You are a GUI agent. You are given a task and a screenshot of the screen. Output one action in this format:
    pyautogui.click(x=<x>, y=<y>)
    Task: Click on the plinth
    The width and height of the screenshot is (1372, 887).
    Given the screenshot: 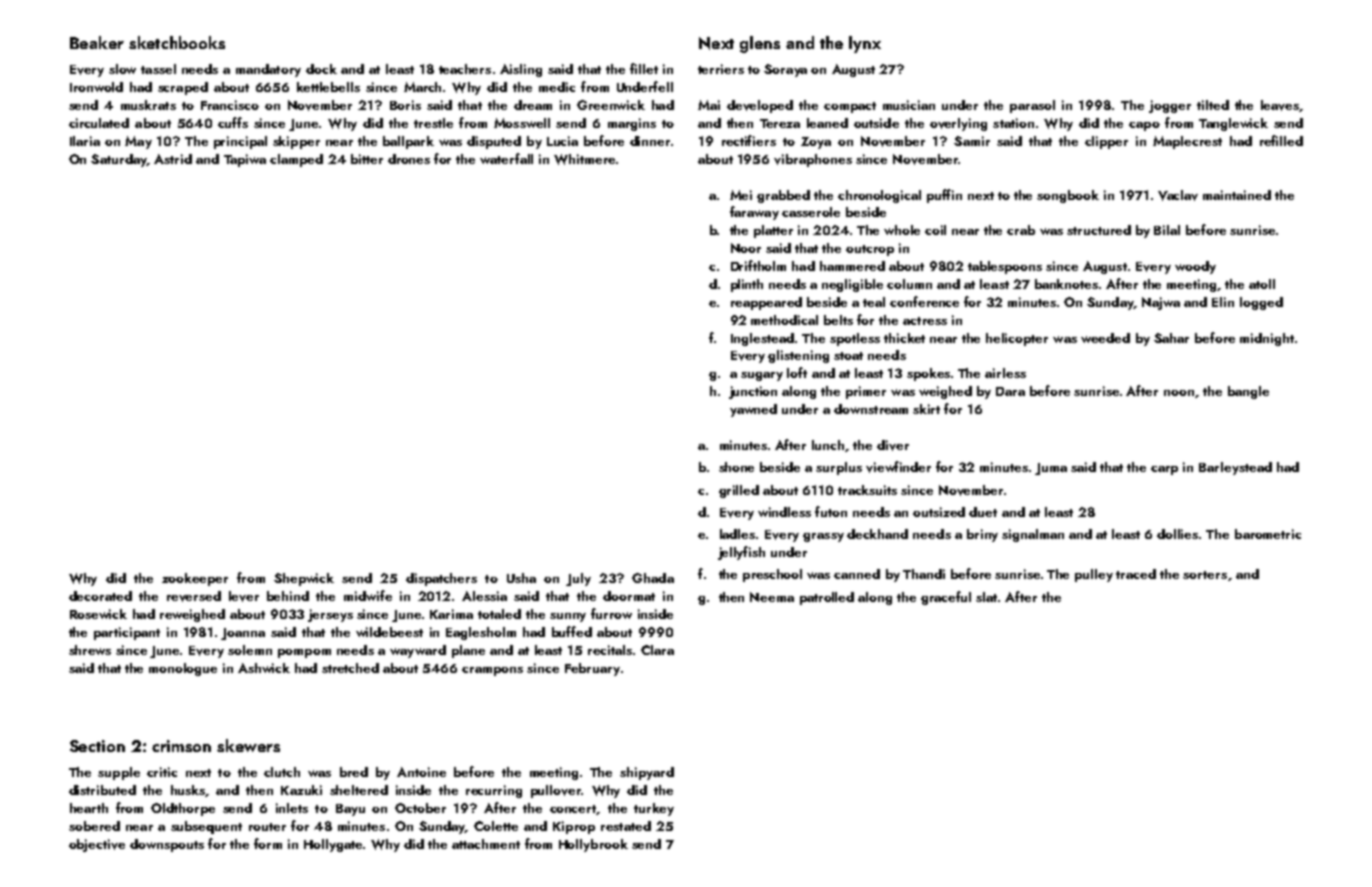 What is the action you would take?
    pyautogui.click(x=747, y=285)
